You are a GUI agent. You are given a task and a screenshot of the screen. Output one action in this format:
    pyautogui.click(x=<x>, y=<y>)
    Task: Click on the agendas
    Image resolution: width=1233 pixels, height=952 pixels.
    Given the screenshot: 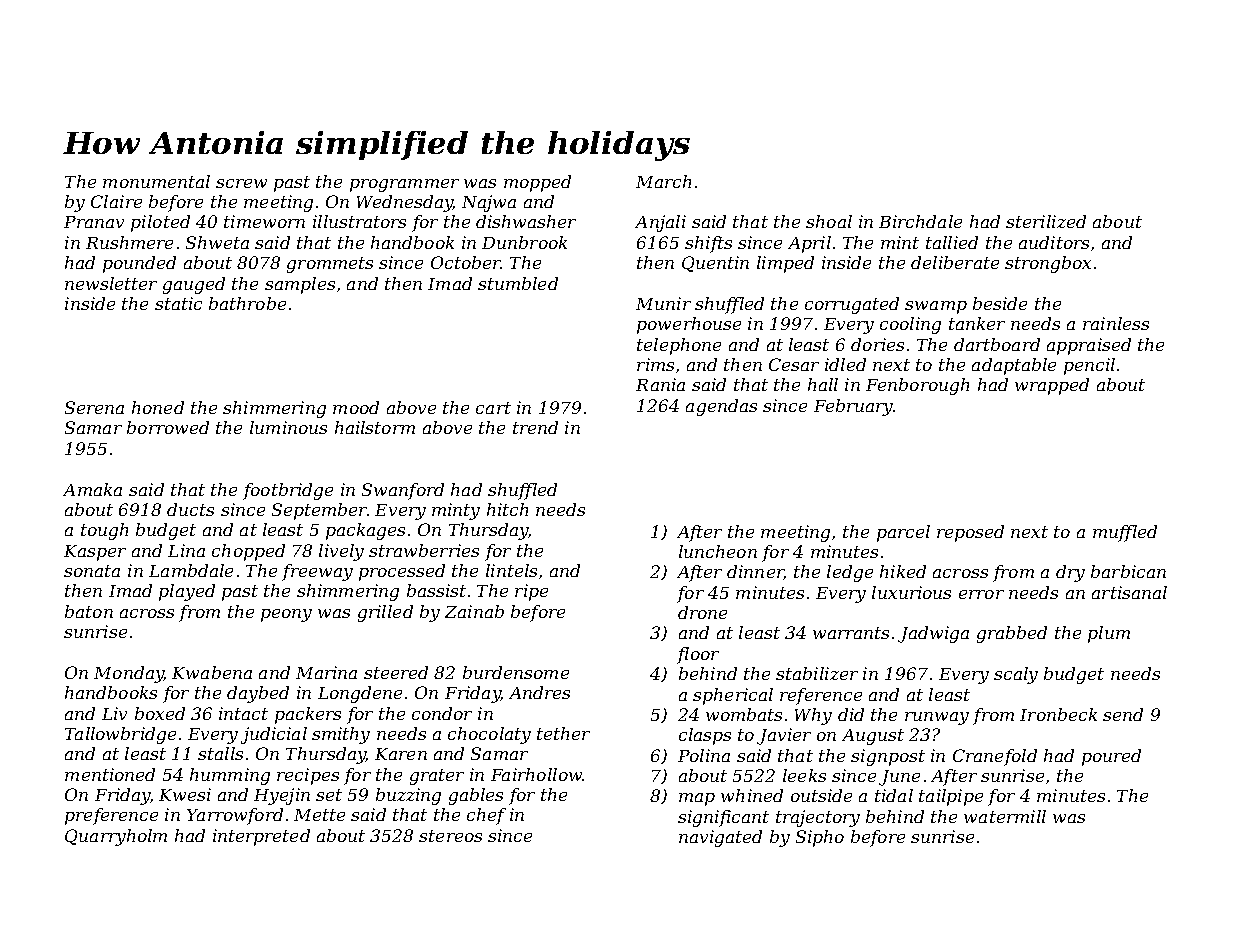 What is the action you would take?
    pyautogui.click(x=721, y=407)
